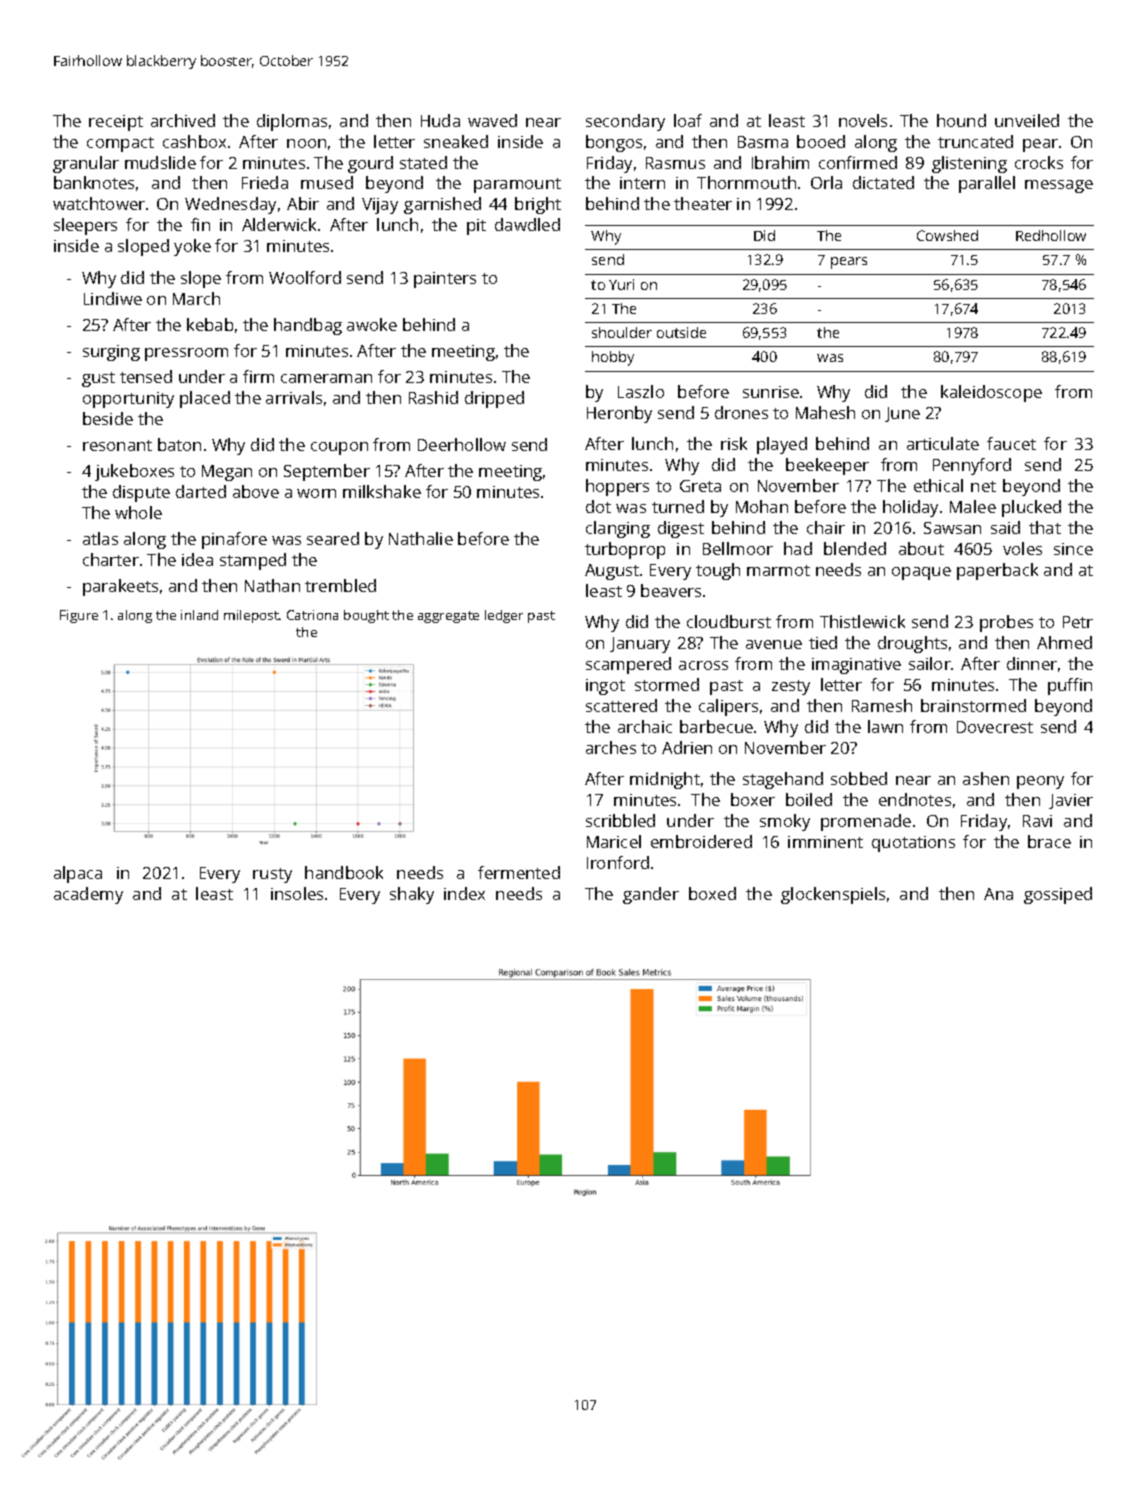 Image resolution: width=1147 pixels, height=1485 pixels. Describe the element at coordinates (688, 120) in the page. I see `loaf` at that location.
